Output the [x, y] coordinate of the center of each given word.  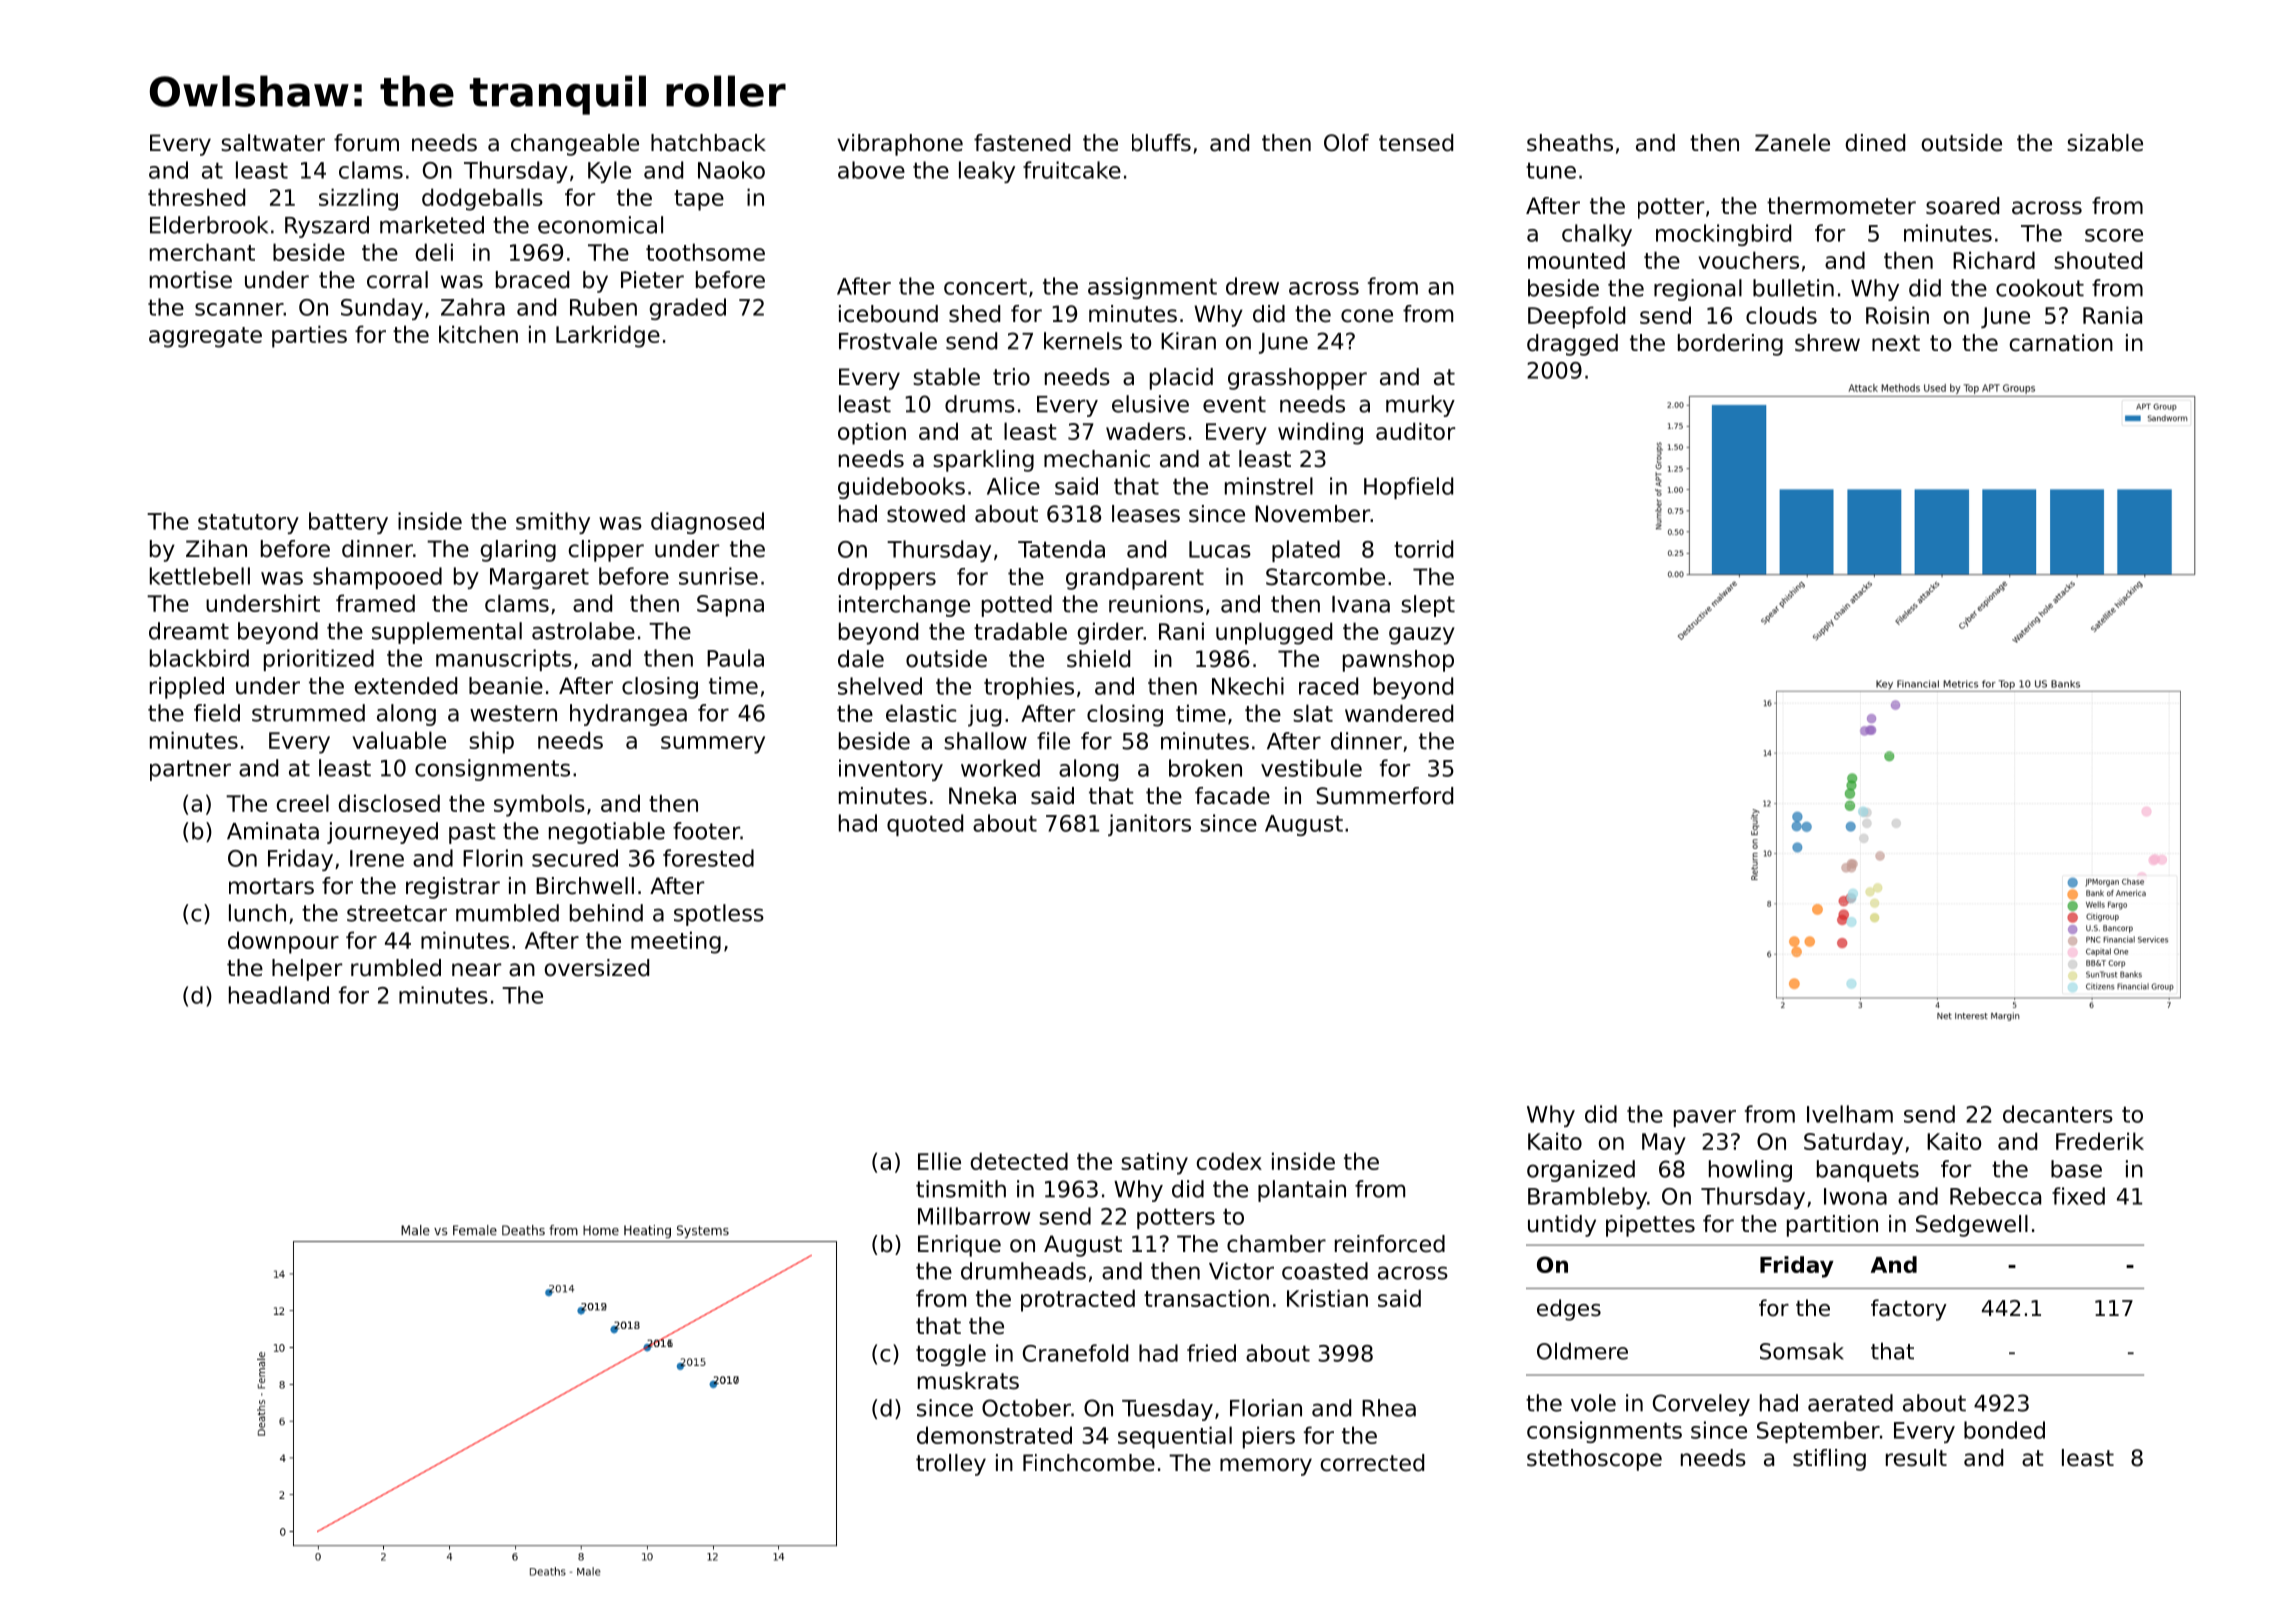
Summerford [1385, 796]
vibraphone [900, 145]
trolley [951, 1465]
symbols [539, 805]
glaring [518, 551]
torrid [1423, 549]
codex [1229, 1161]
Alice [1013, 486]
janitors [1149, 825]
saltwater [273, 143]
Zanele [1792, 143]
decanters [2058, 1114]
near [476, 970]
